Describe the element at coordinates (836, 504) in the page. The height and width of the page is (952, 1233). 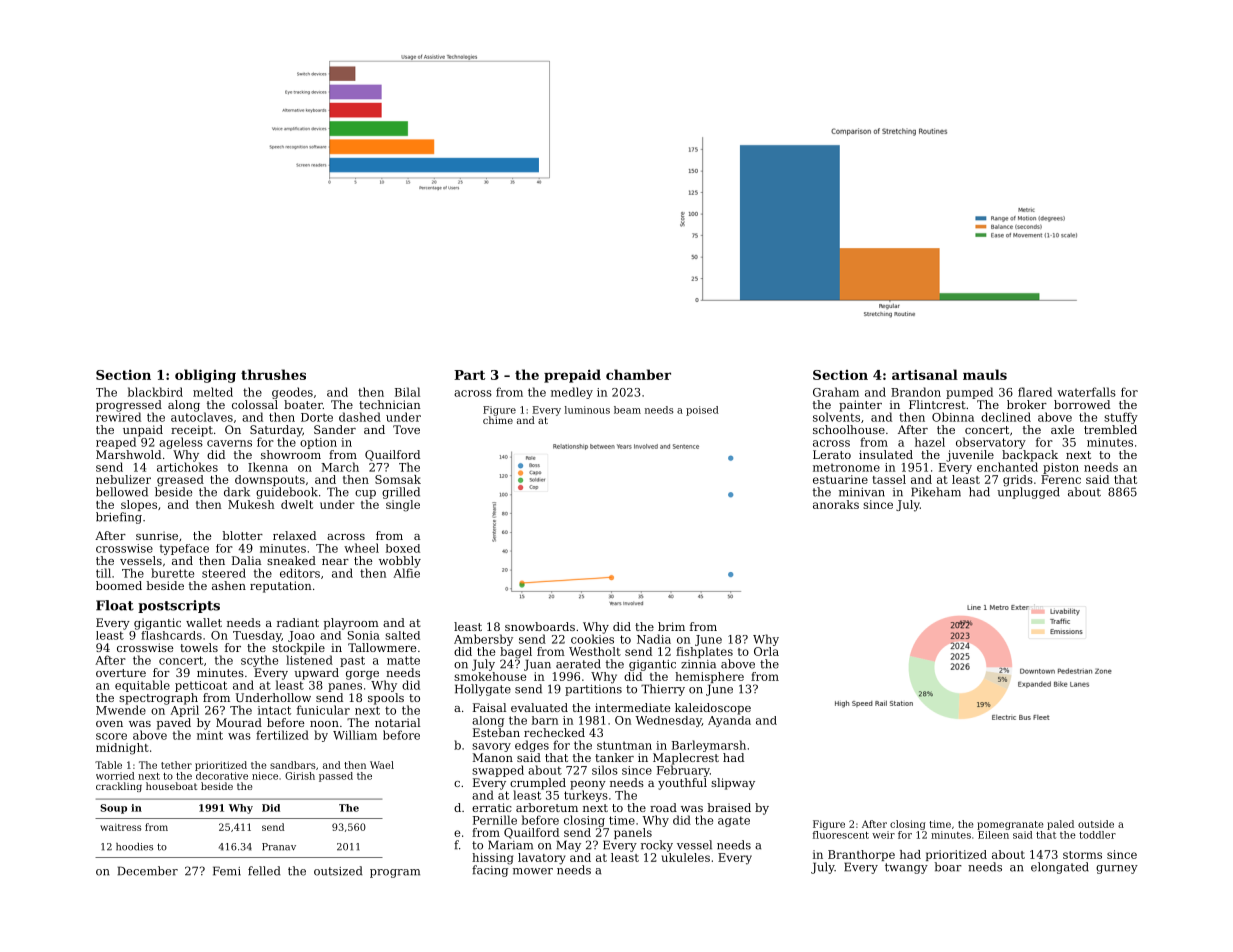
I see `anoraks` at that location.
